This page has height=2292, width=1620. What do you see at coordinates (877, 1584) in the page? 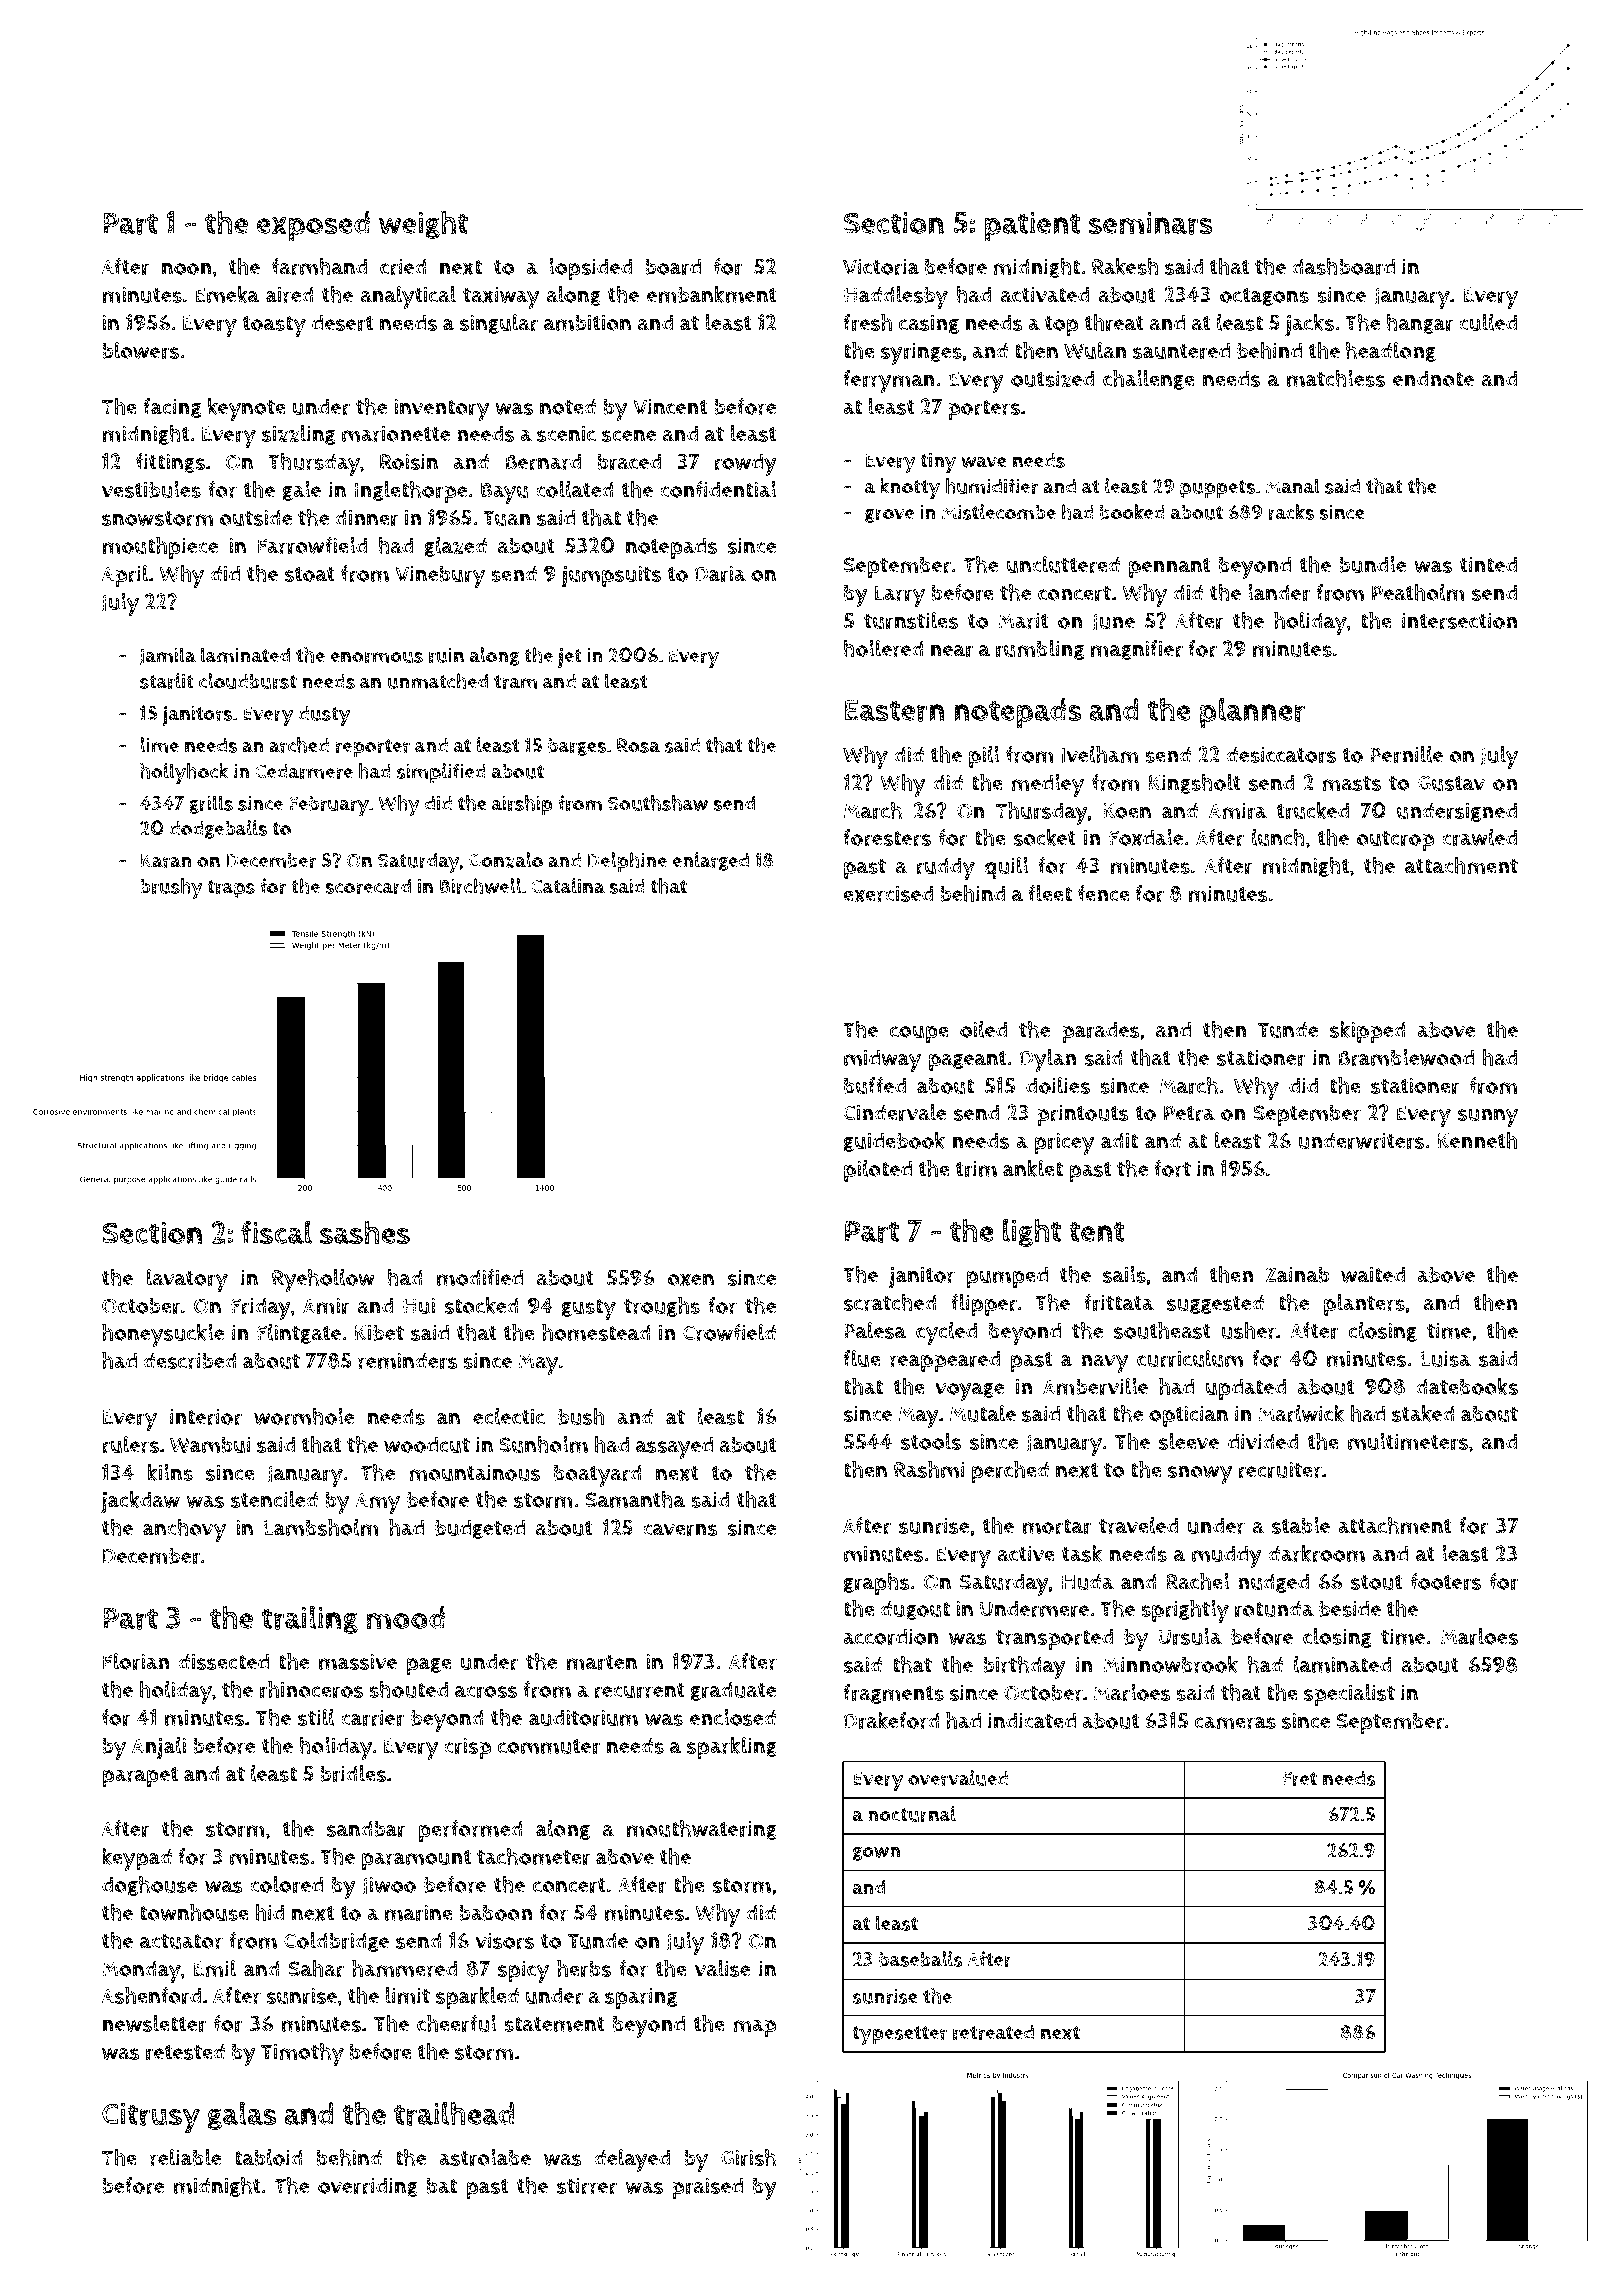
I see `graphs` at bounding box center [877, 1584].
